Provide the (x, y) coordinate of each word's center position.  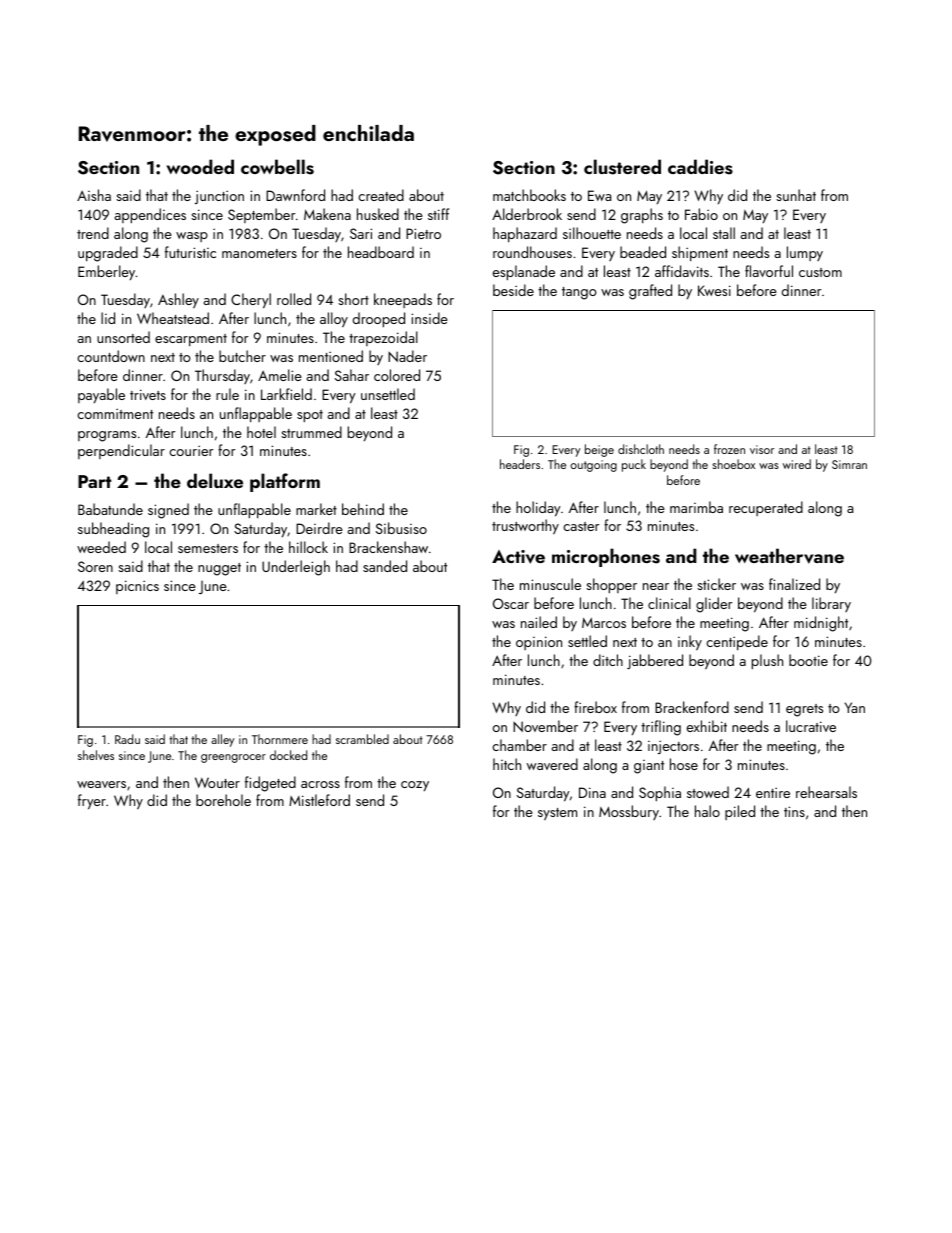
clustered (622, 167)
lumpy (805, 253)
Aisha (94, 195)
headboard (381, 252)
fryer (92, 802)
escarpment (191, 340)
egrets (804, 710)
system (557, 814)
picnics (137, 587)
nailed (539, 622)
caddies (700, 167)
